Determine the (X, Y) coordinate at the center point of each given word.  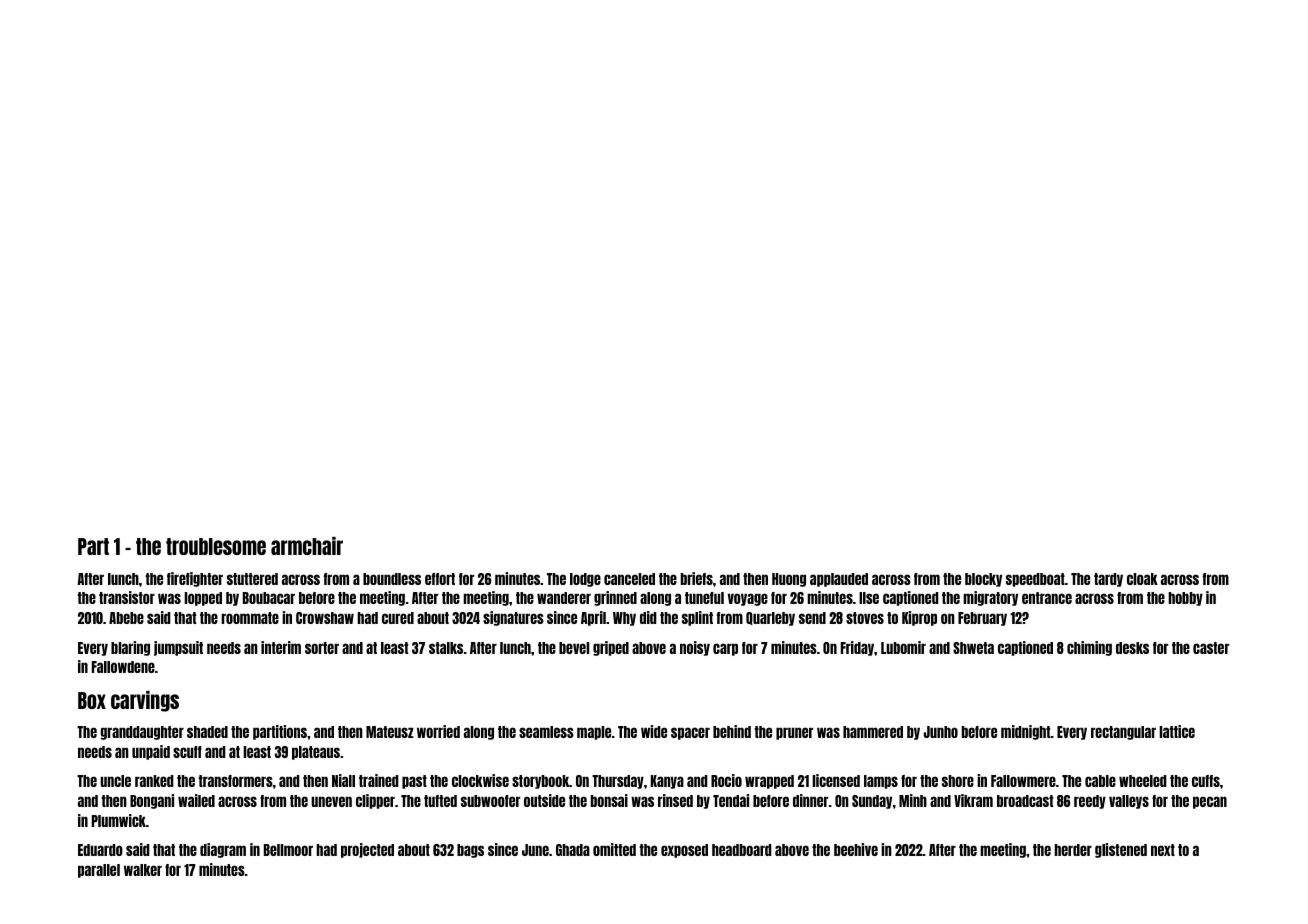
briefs (697, 578)
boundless (392, 579)
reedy (1090, 802)
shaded (207, 732)
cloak (1142, 579)
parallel (99, 871)
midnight (1026, 732)
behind (732, 731)
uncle (115, 781)
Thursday (618, 782)
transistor (127, 597)
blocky (983, 580)
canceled (629, 579)
